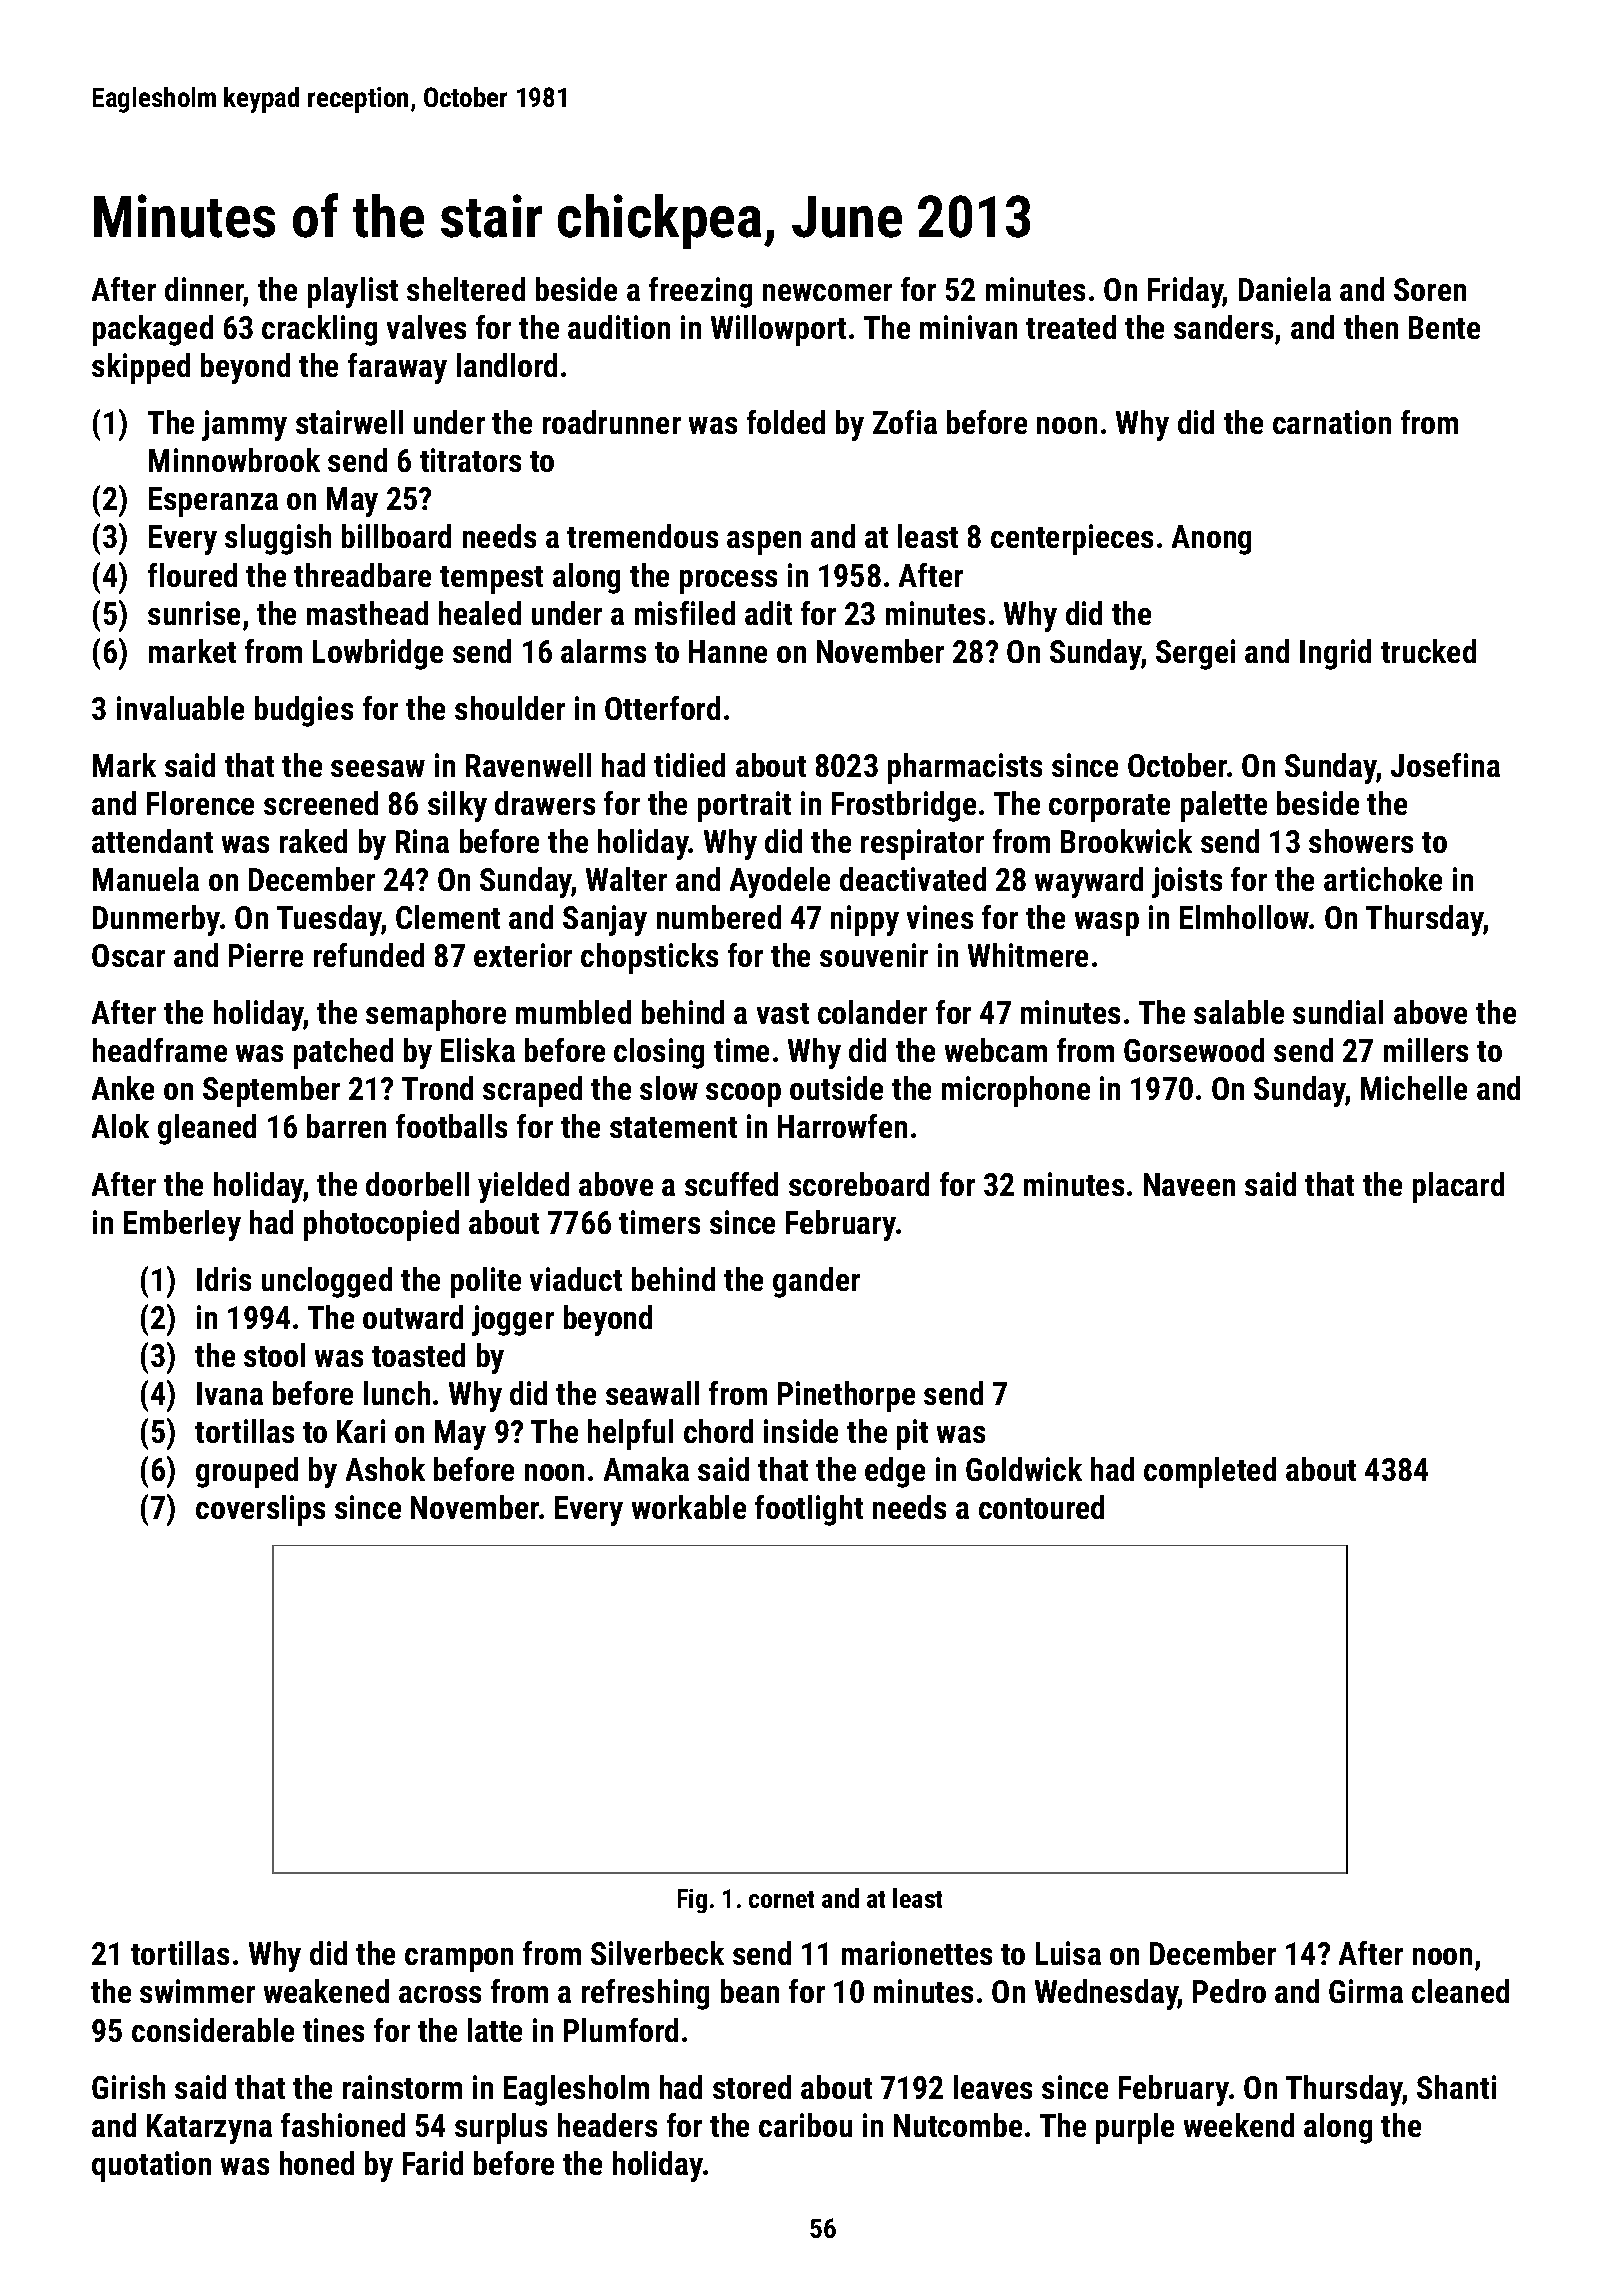 This page has width=1620, height=2292. What do you see at coordinates (402, 2087) in the page?
I see `rainstorm` at bounding box center [402, 2087].
